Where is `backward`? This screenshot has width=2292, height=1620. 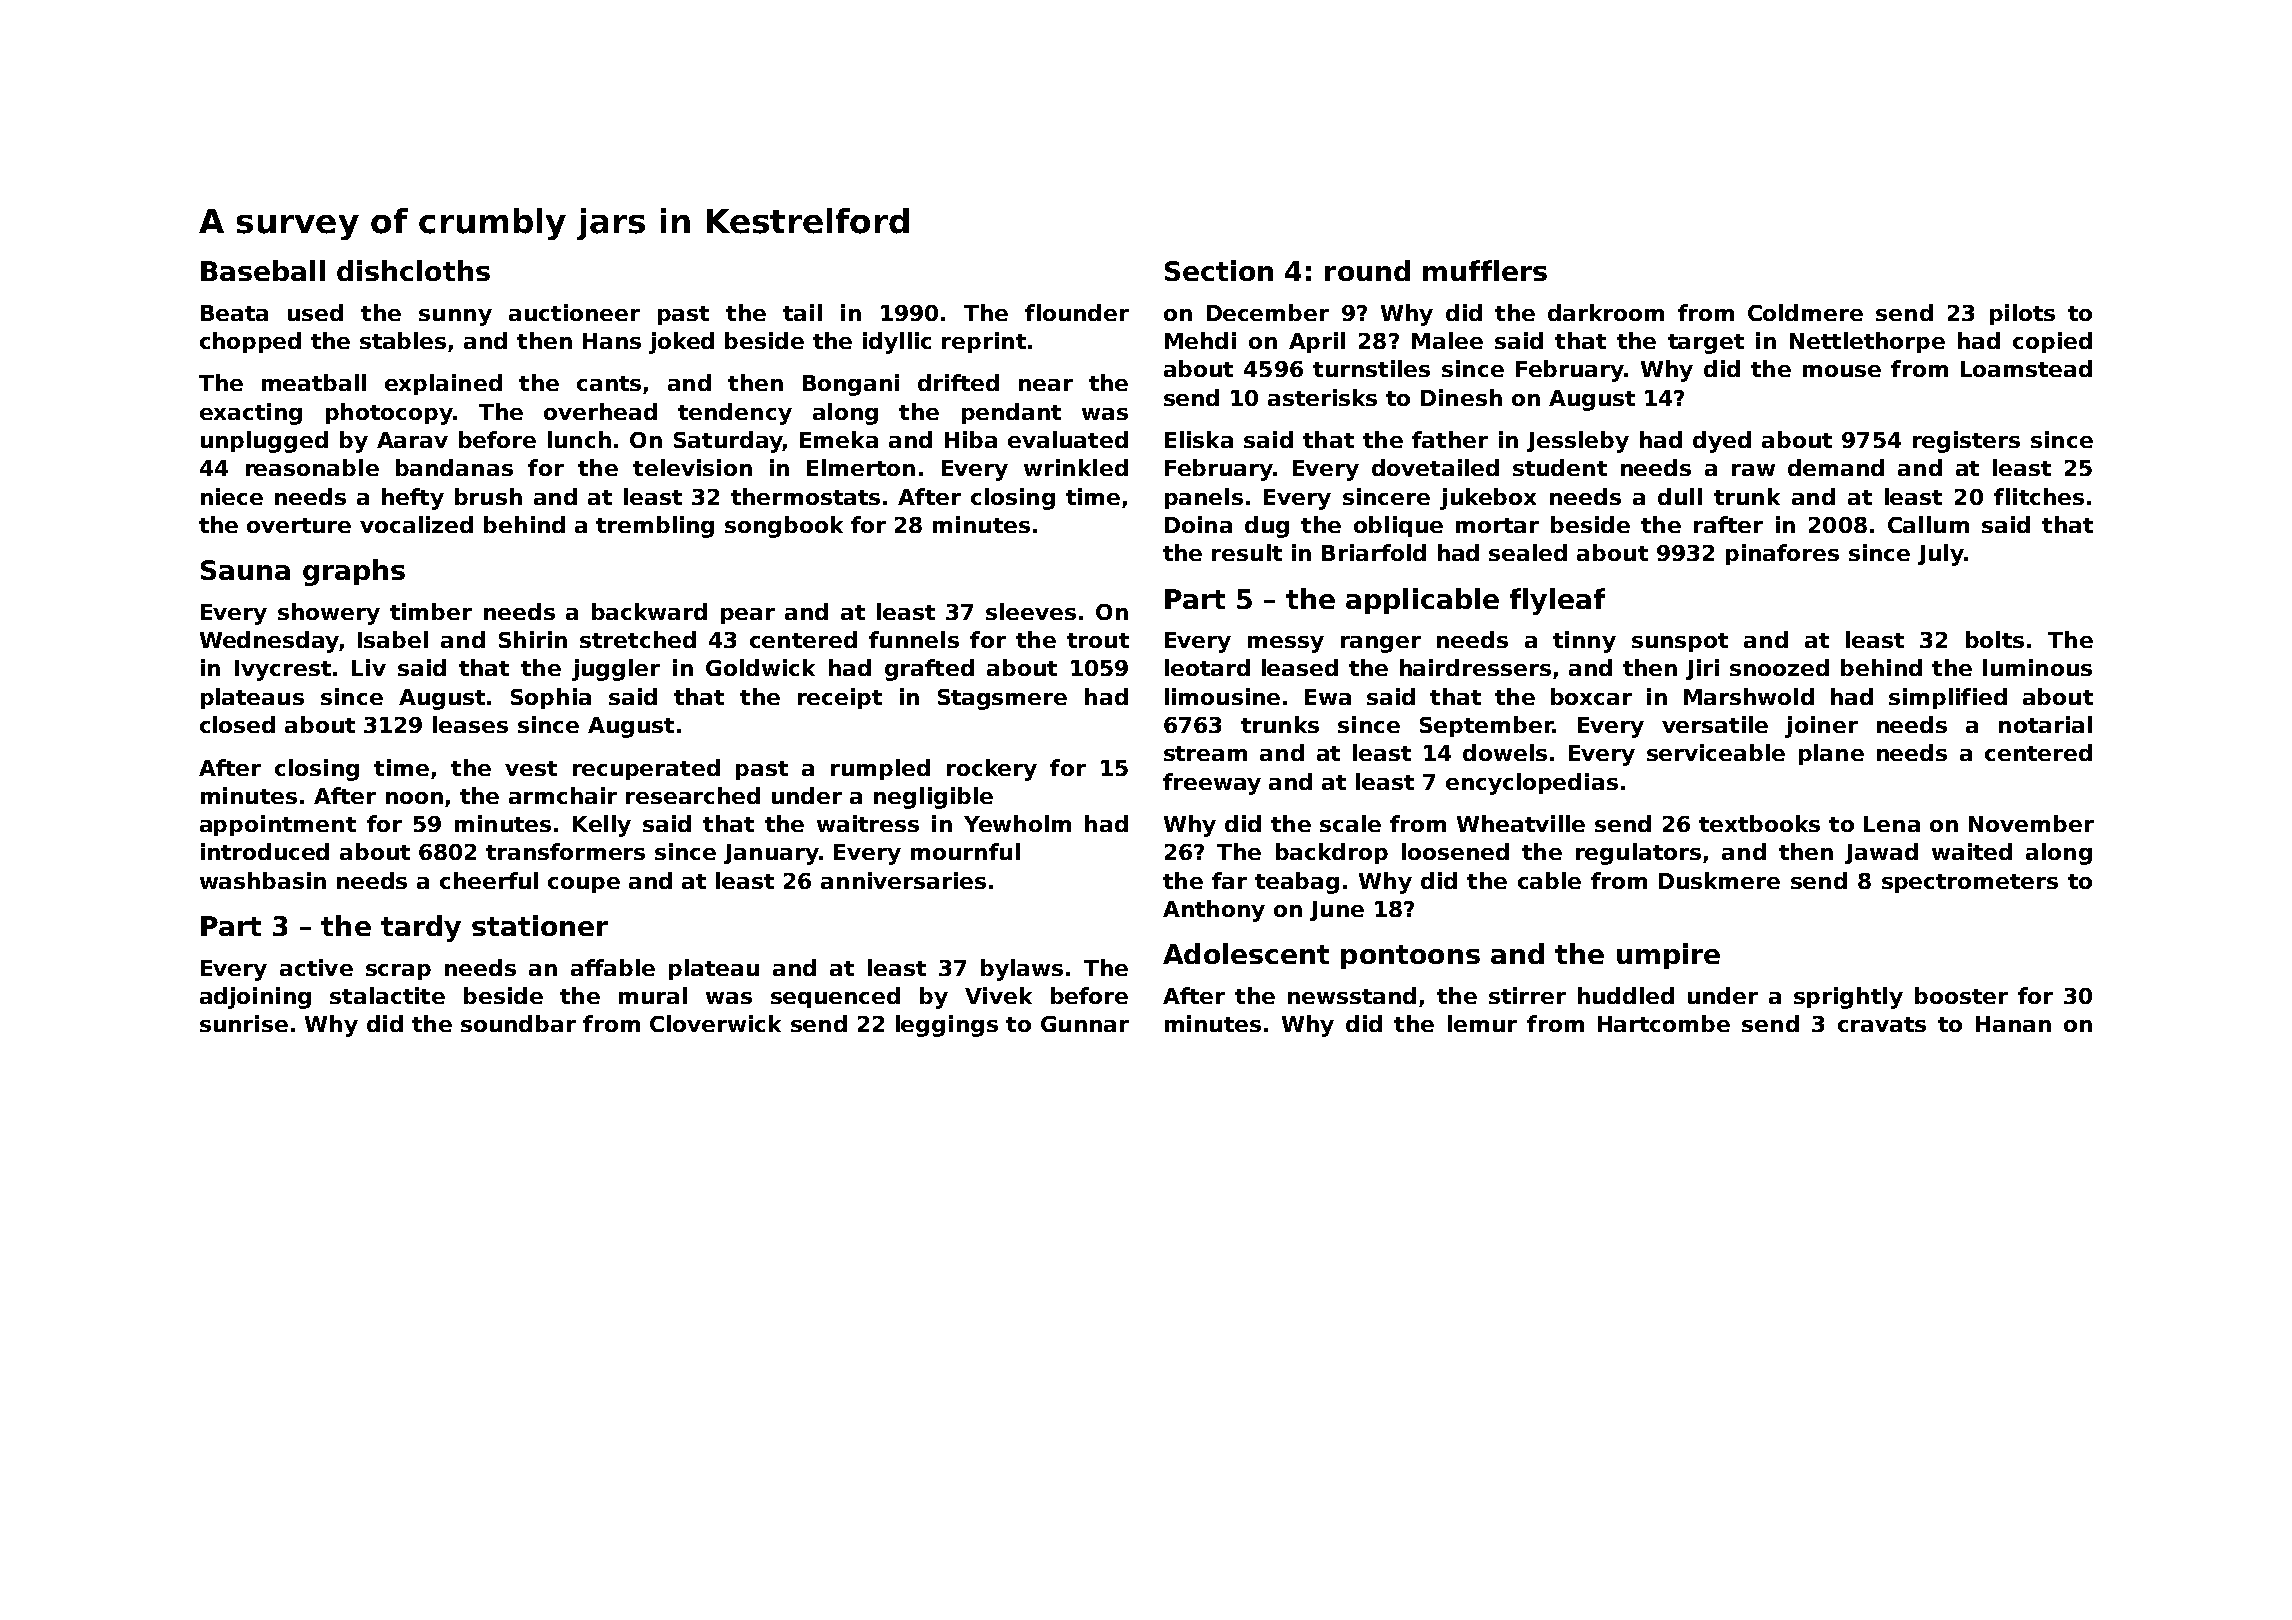
backward is located at coordinates (649, 611).
